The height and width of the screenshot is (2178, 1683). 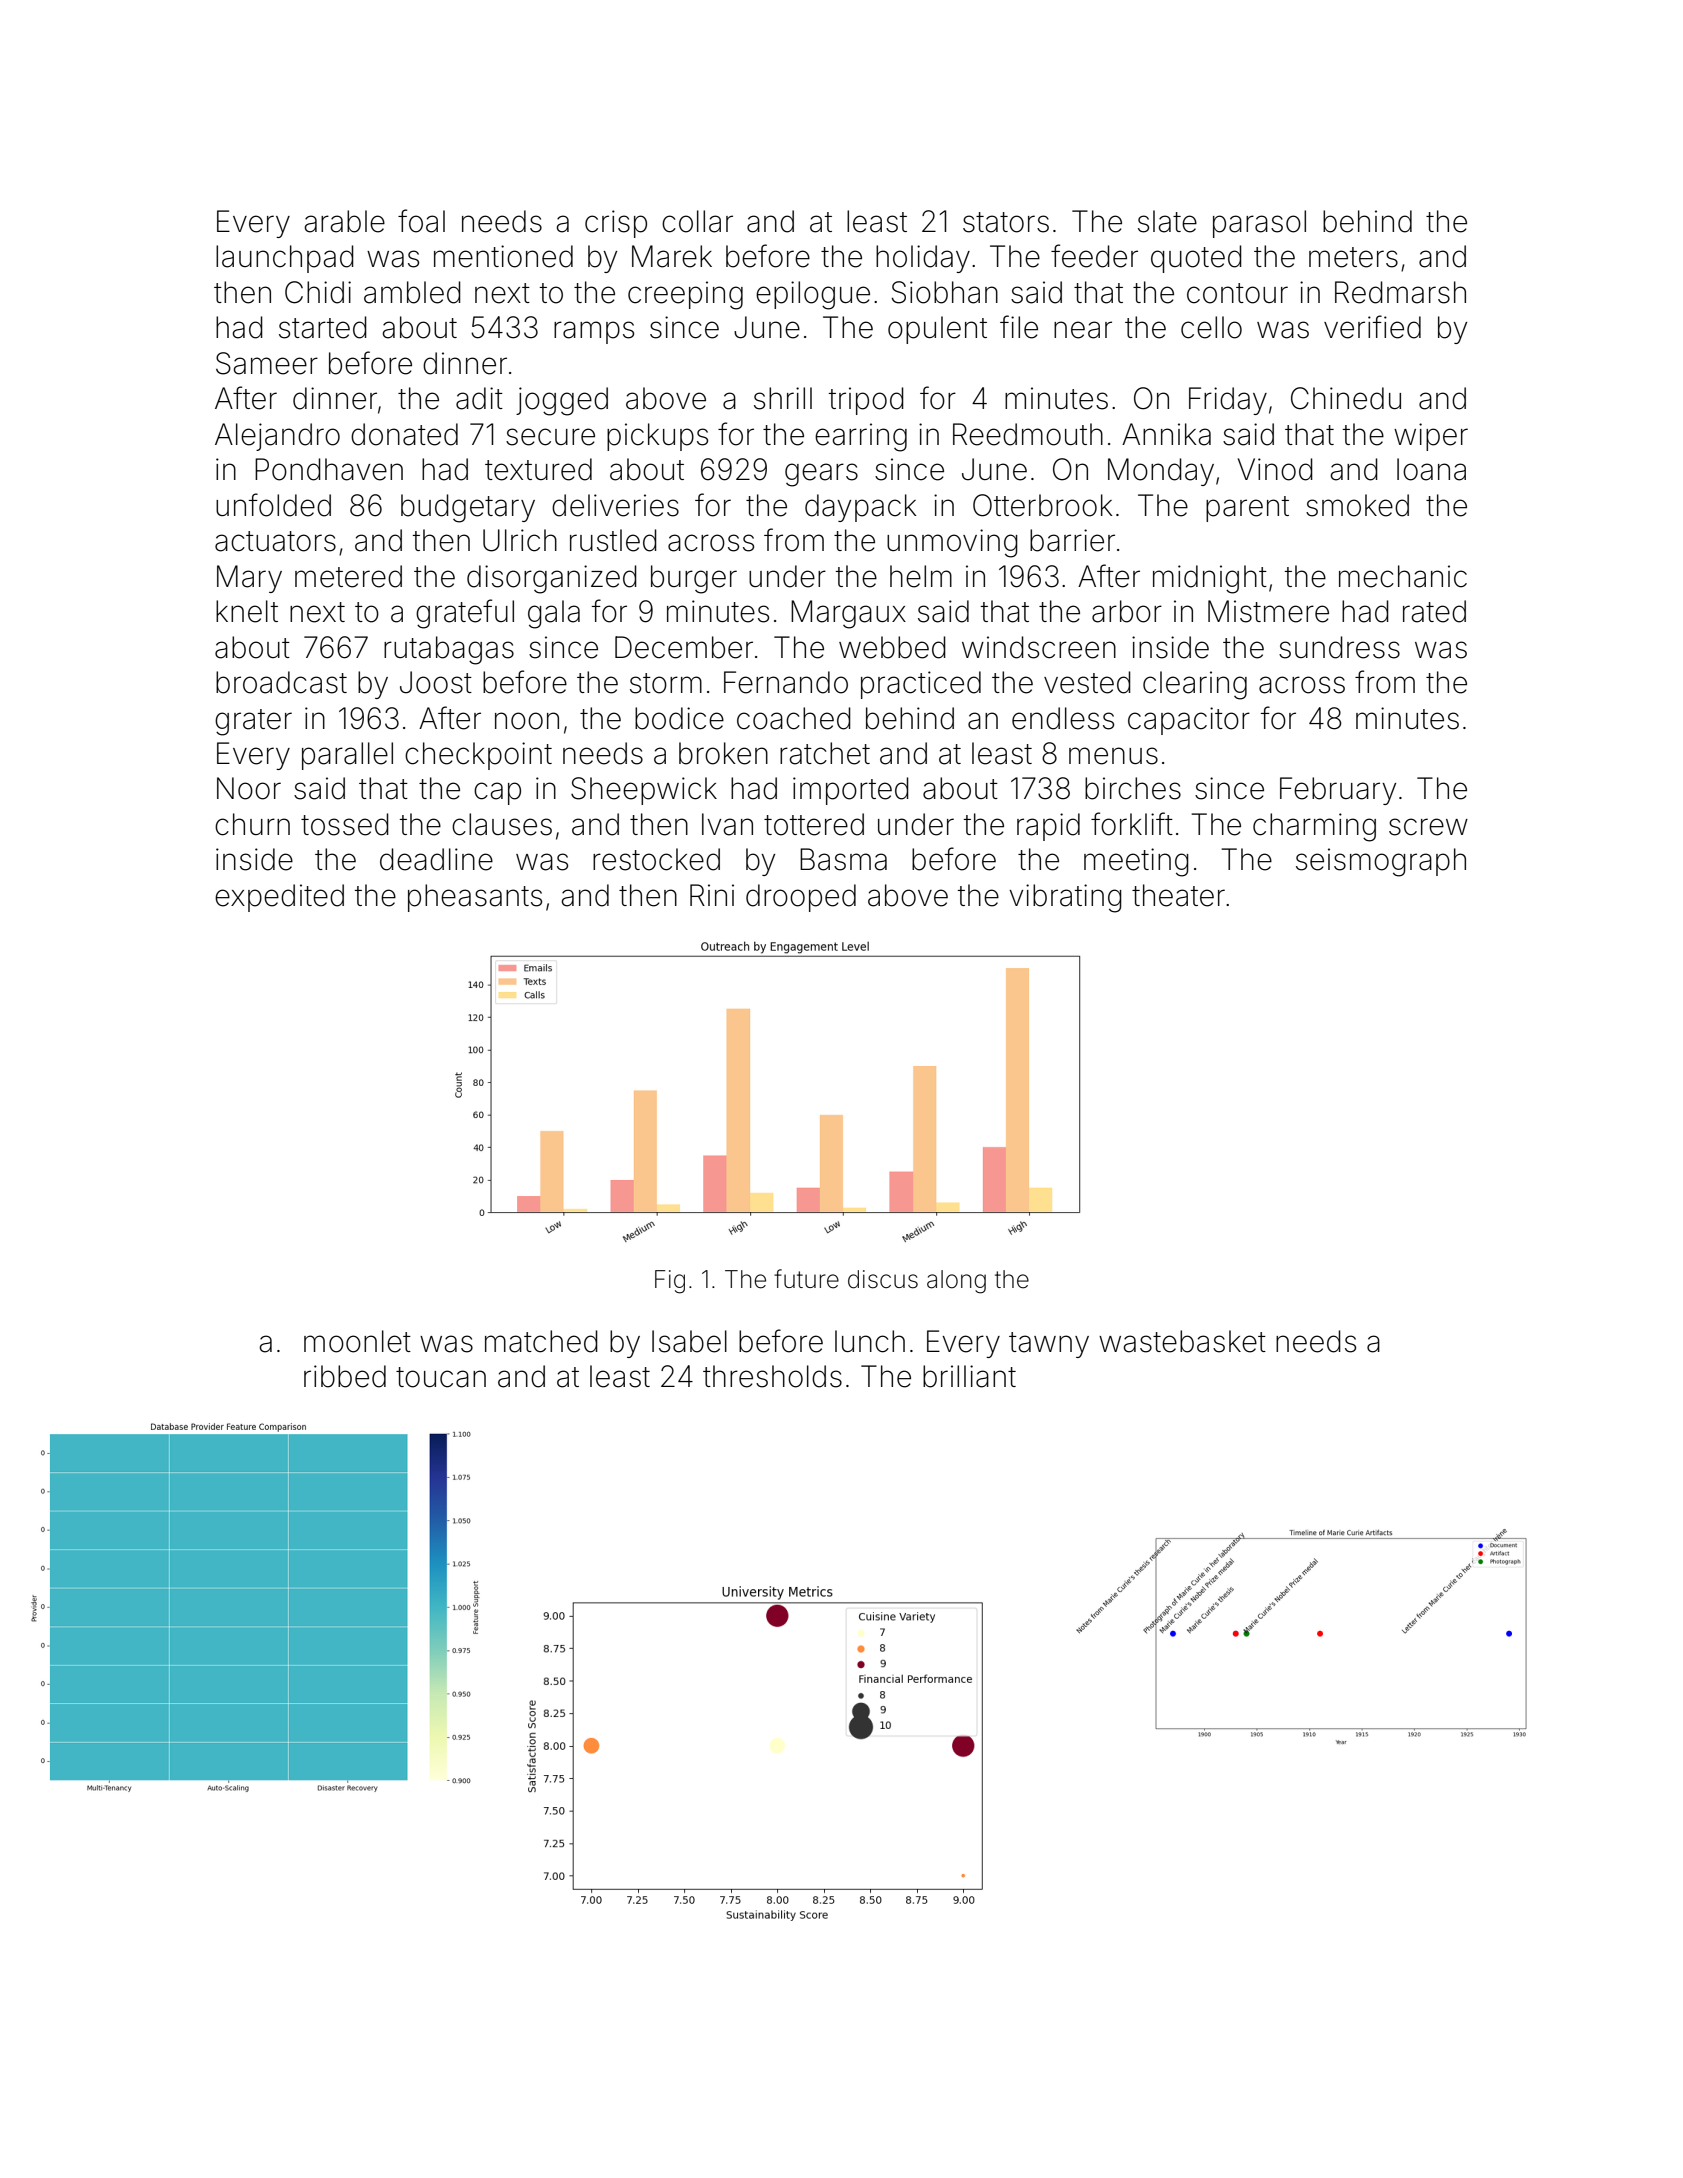 What do you see at coordinates (1381, 862) in the screenshot?
I see `seismograph` at bounding box center [1381, 862].
